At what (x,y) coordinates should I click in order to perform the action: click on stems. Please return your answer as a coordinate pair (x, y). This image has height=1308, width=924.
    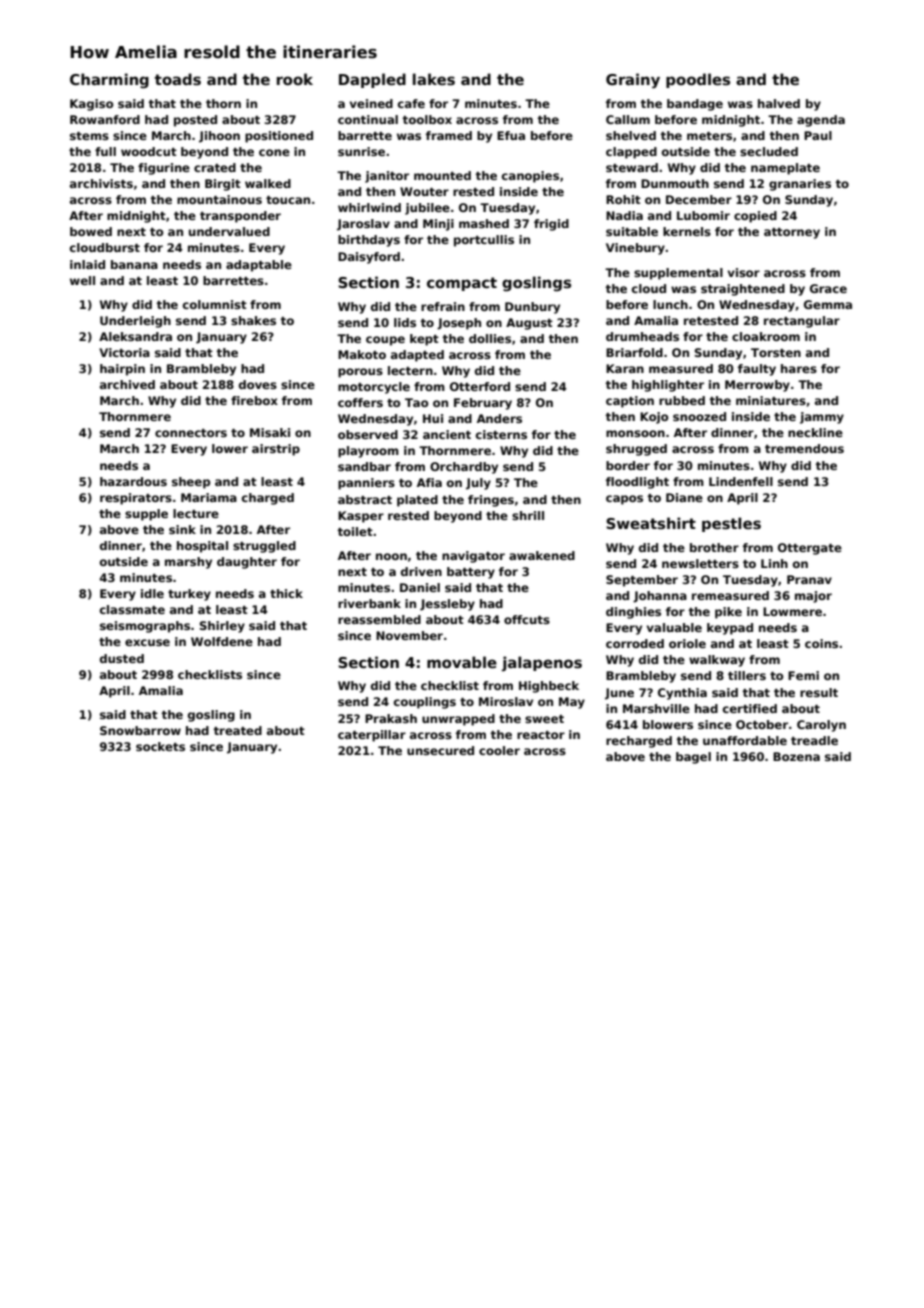
    Looking at the image, I should click on (89, 136).
